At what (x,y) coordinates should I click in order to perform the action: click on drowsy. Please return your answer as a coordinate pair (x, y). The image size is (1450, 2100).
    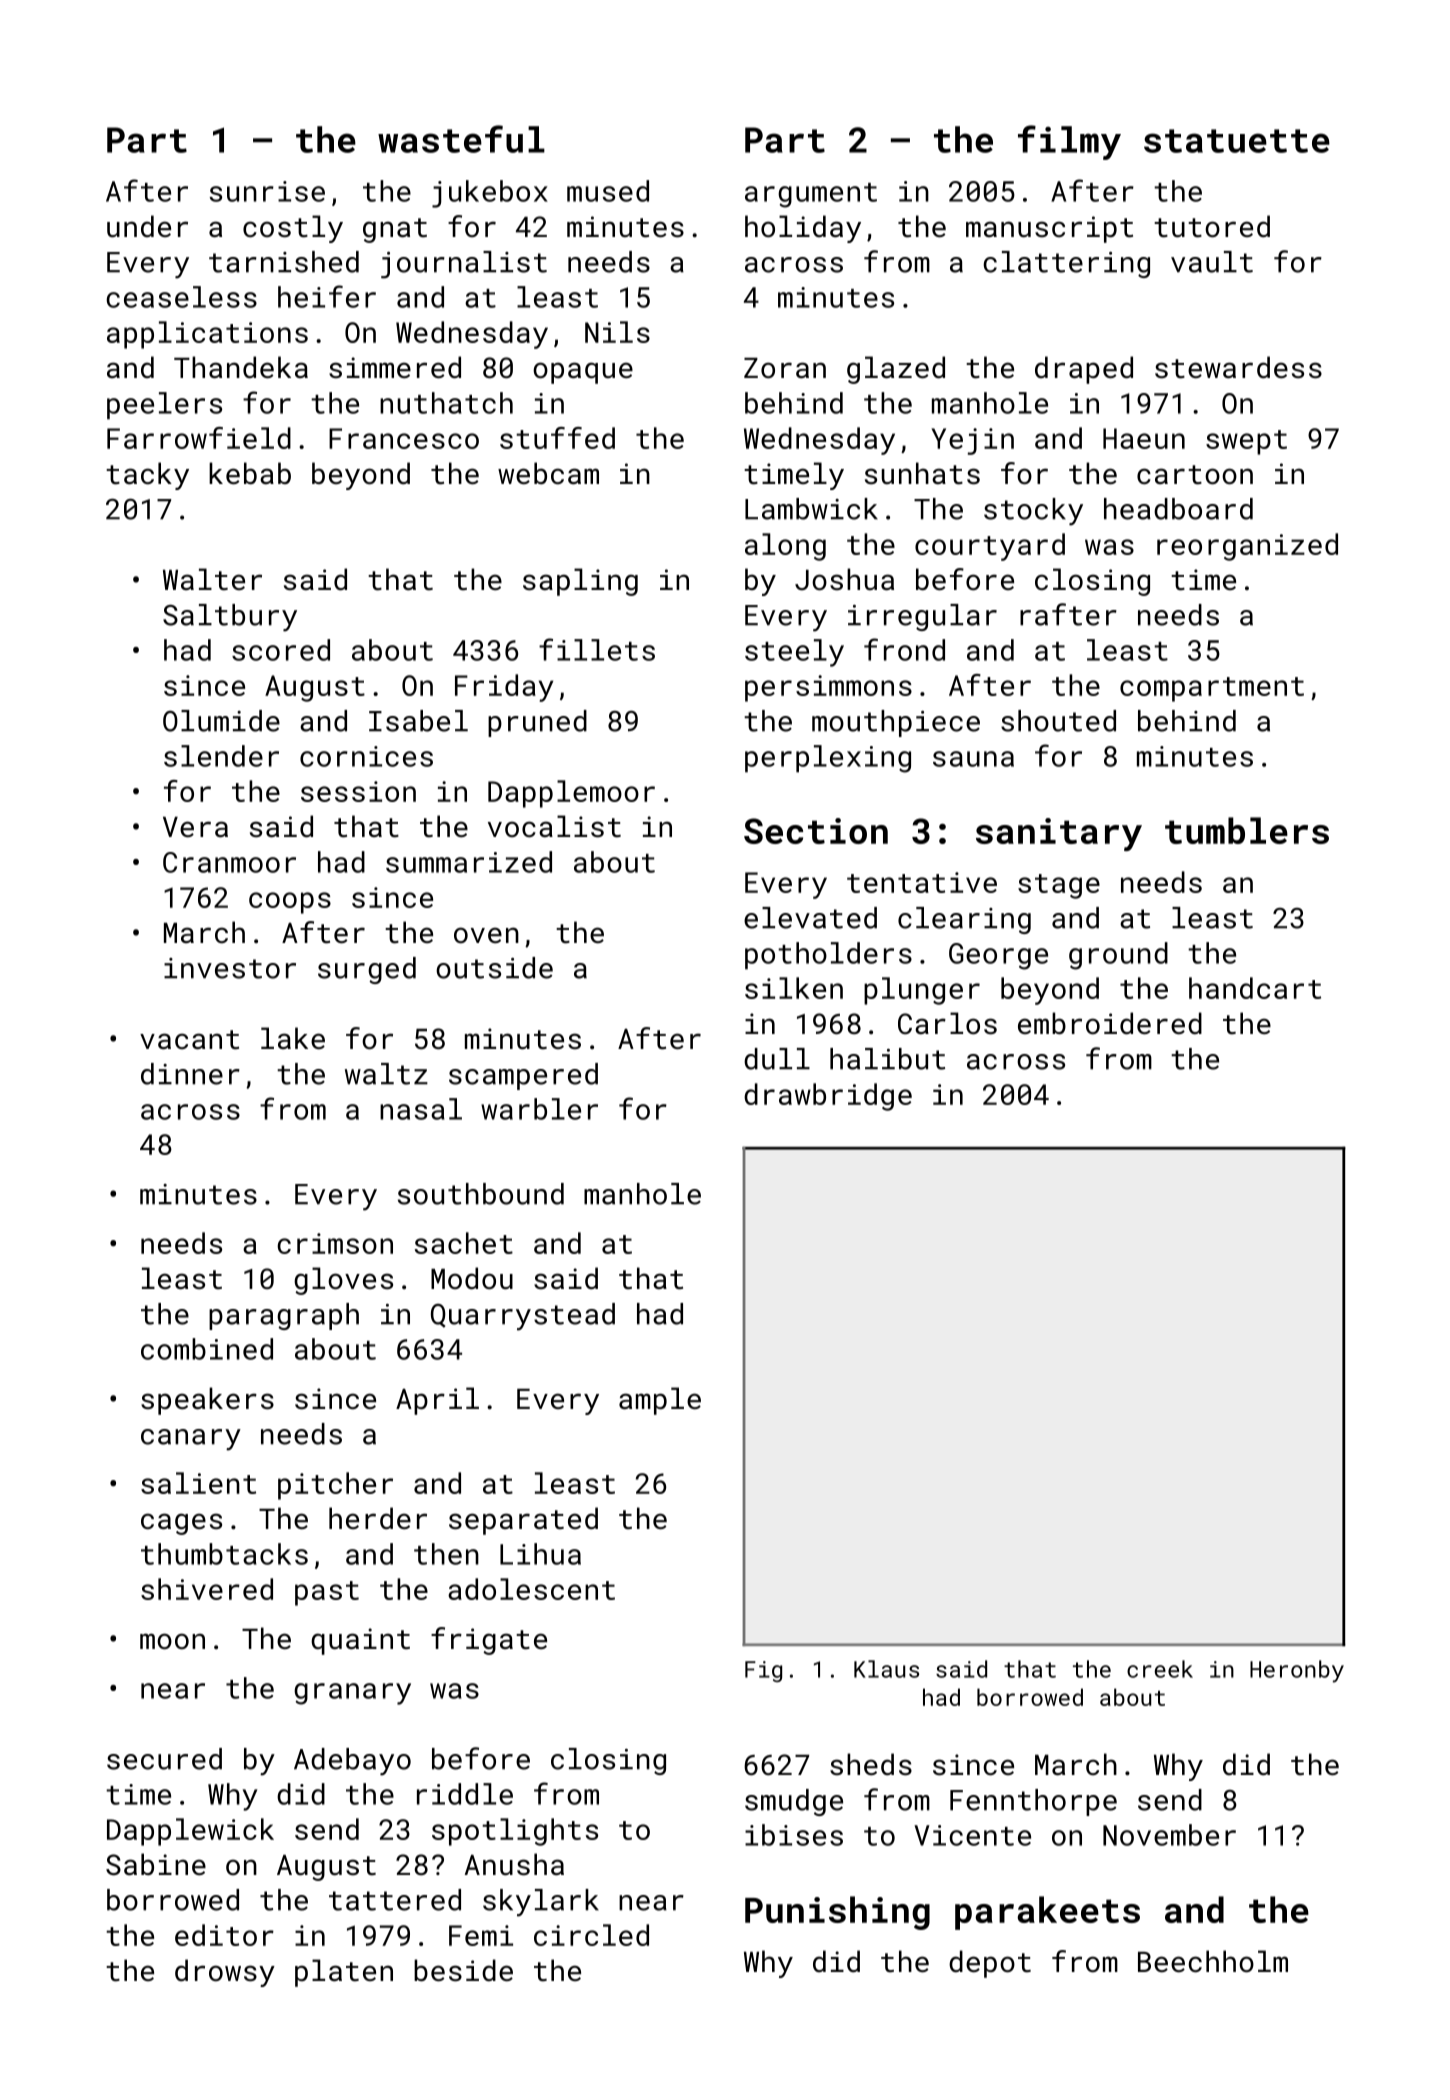
    Looking at the image, I should click on (225, 1973).
